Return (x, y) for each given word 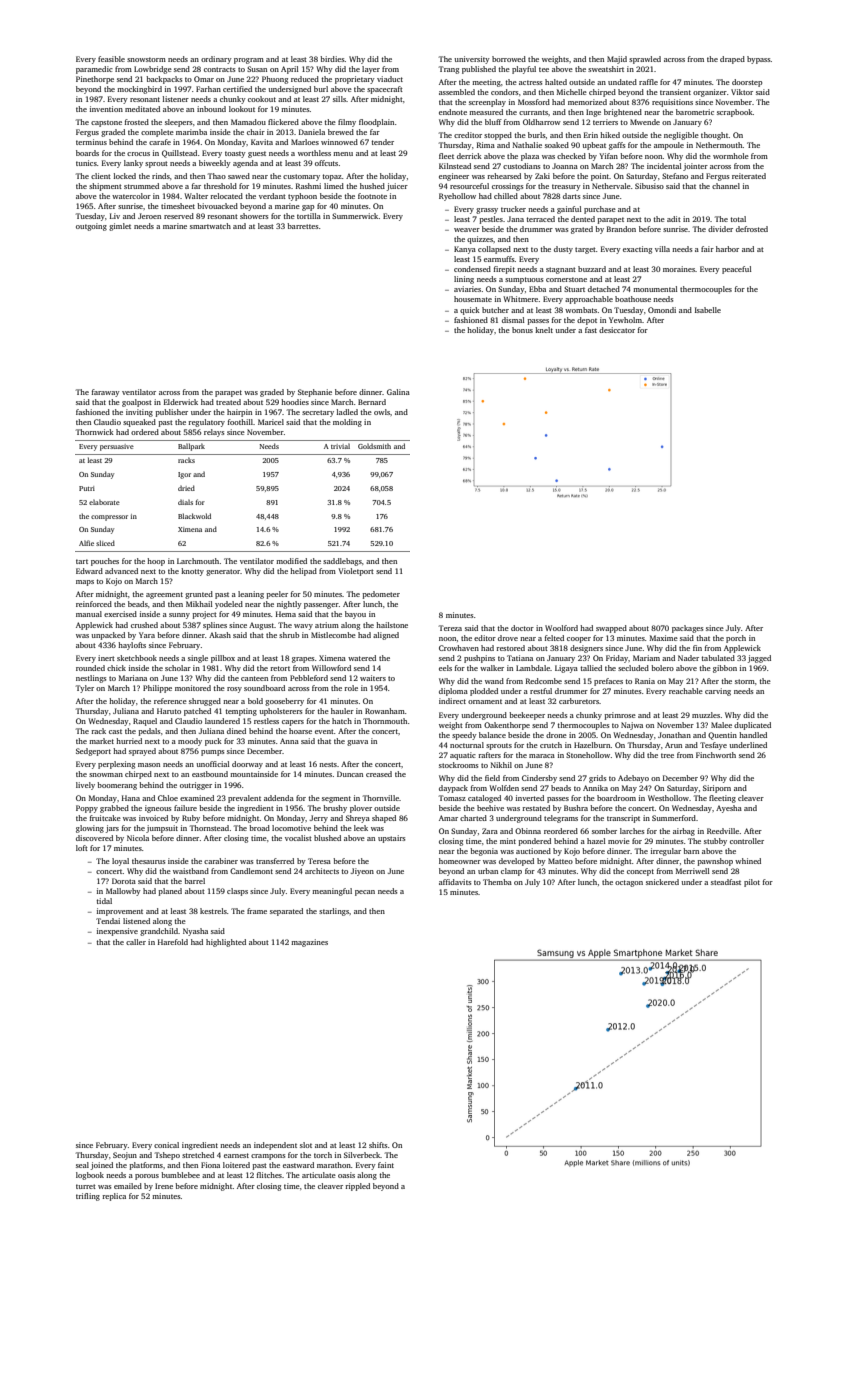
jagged (759, 659)
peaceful (737, 270)
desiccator (617, 330)
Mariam (646, 658)
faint (386, 1165)
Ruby (191, 819)
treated (228, 402)
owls (382, 412)
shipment (105, 187)
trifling (88, 1197)
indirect (452, 701)
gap (308, 208)
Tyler (85, 689)
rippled (357, 1187)
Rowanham (385, 711)
